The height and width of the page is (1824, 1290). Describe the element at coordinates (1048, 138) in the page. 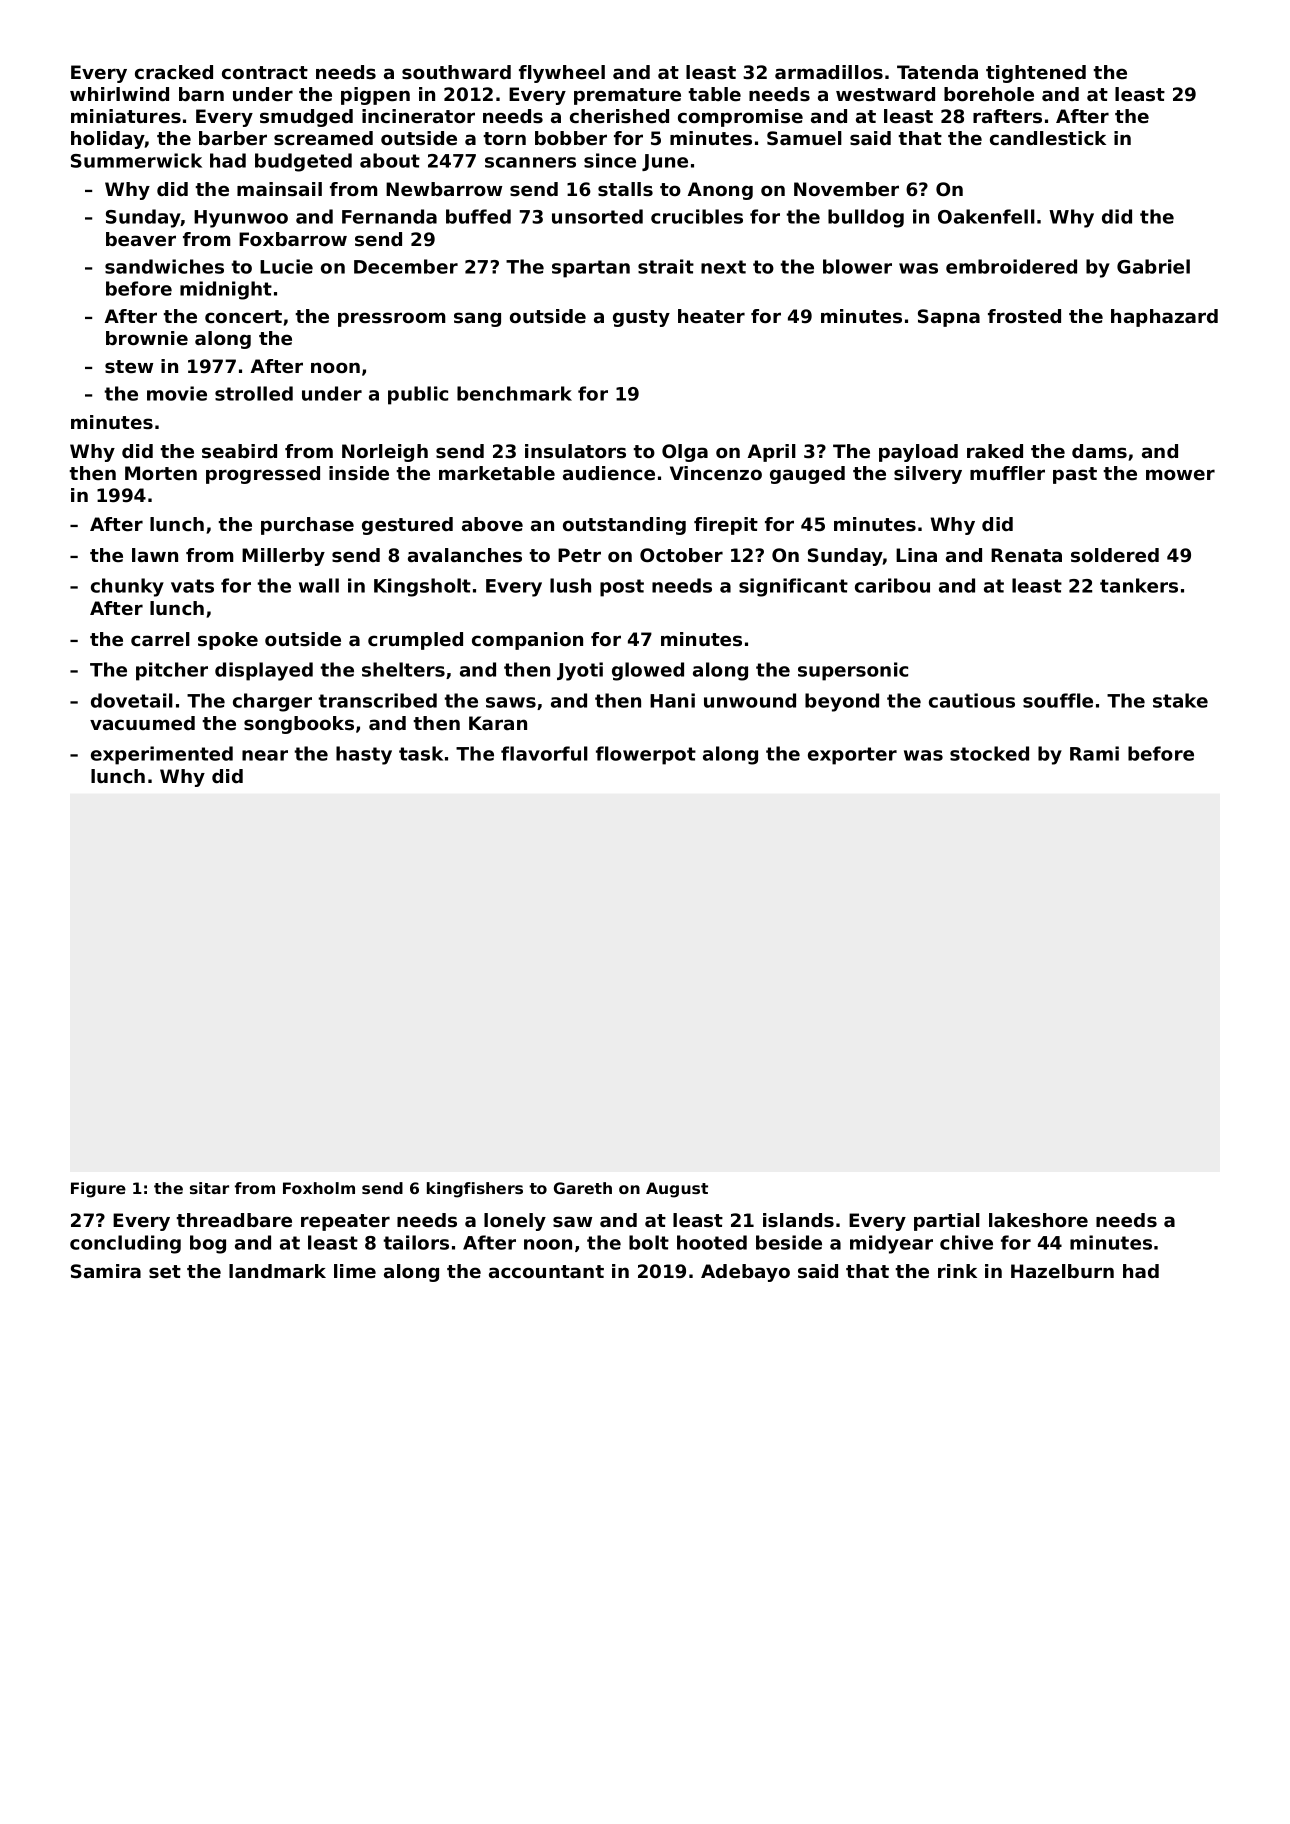

I see `candlestick` at that location.
